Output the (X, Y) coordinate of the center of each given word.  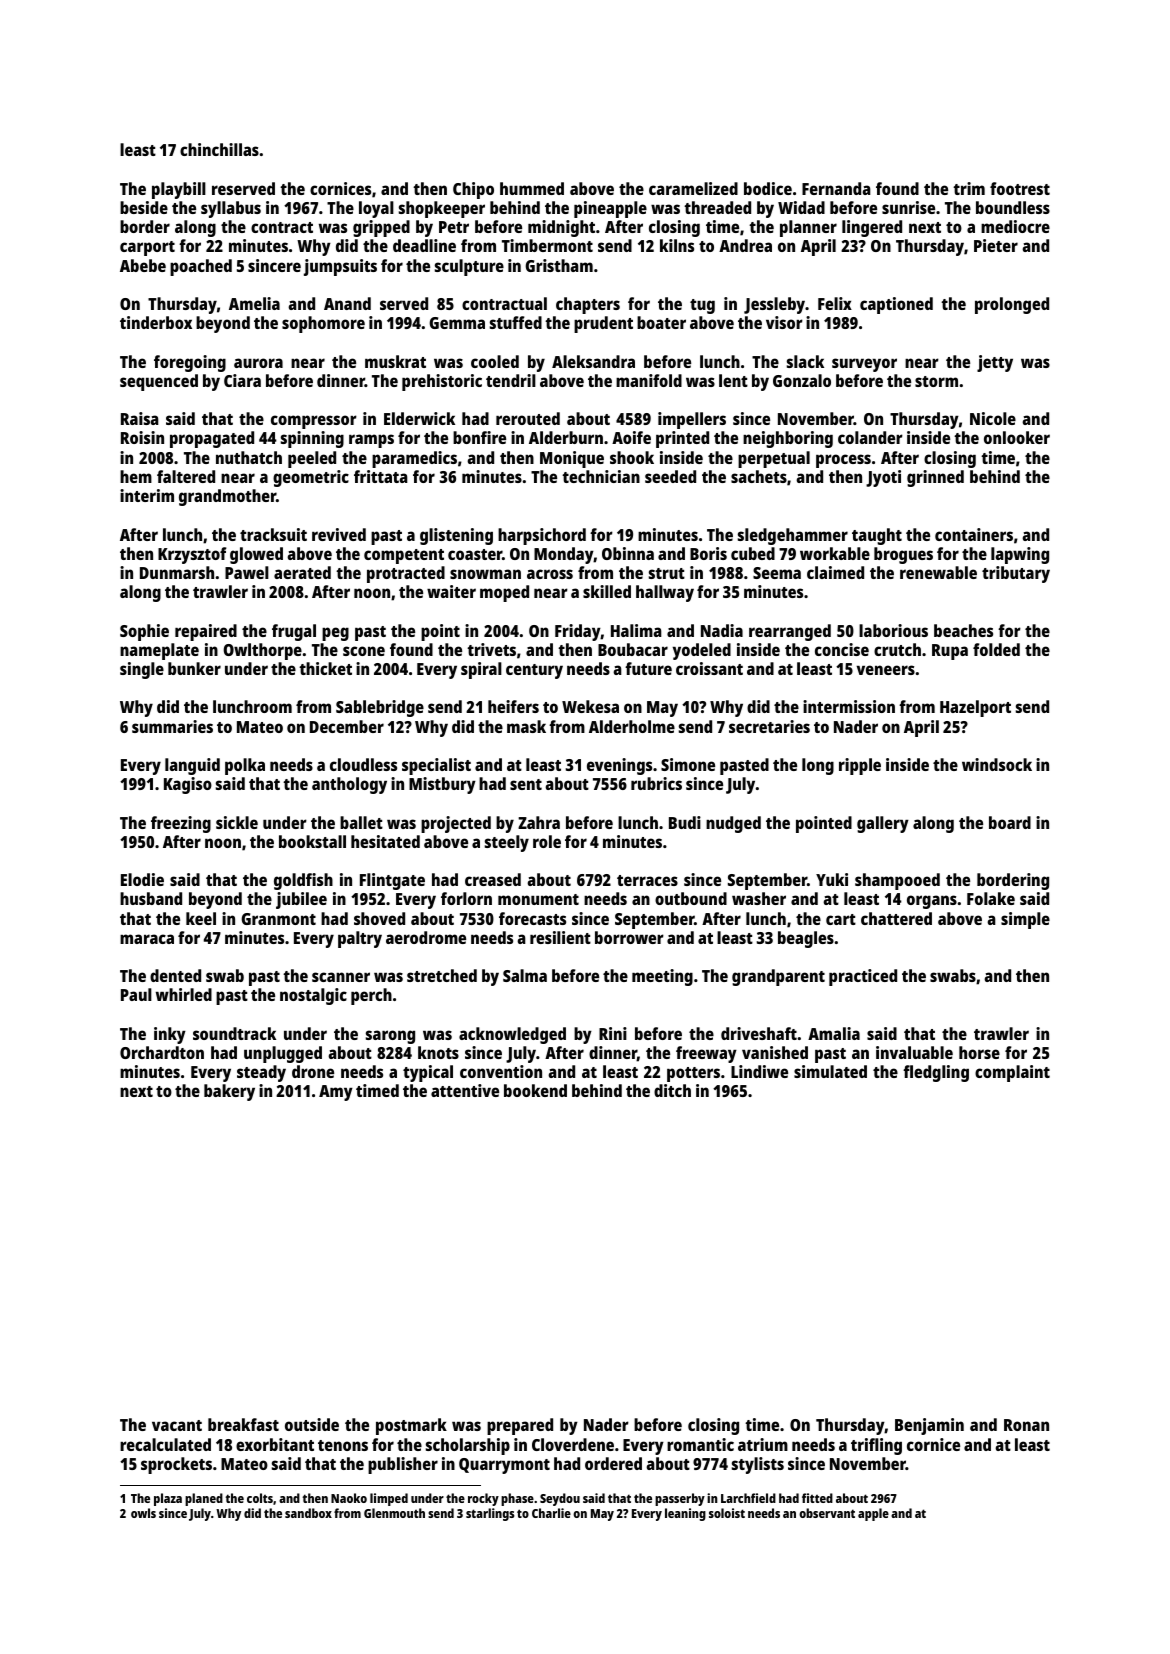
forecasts (532, 918)
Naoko (349, 1498)
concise (842, 649)
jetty (995, 363)
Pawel (247, 572)
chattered (896, 918)
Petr (454, 227)
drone (313, 1071)
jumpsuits (340, 267)
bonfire (479, 437)
